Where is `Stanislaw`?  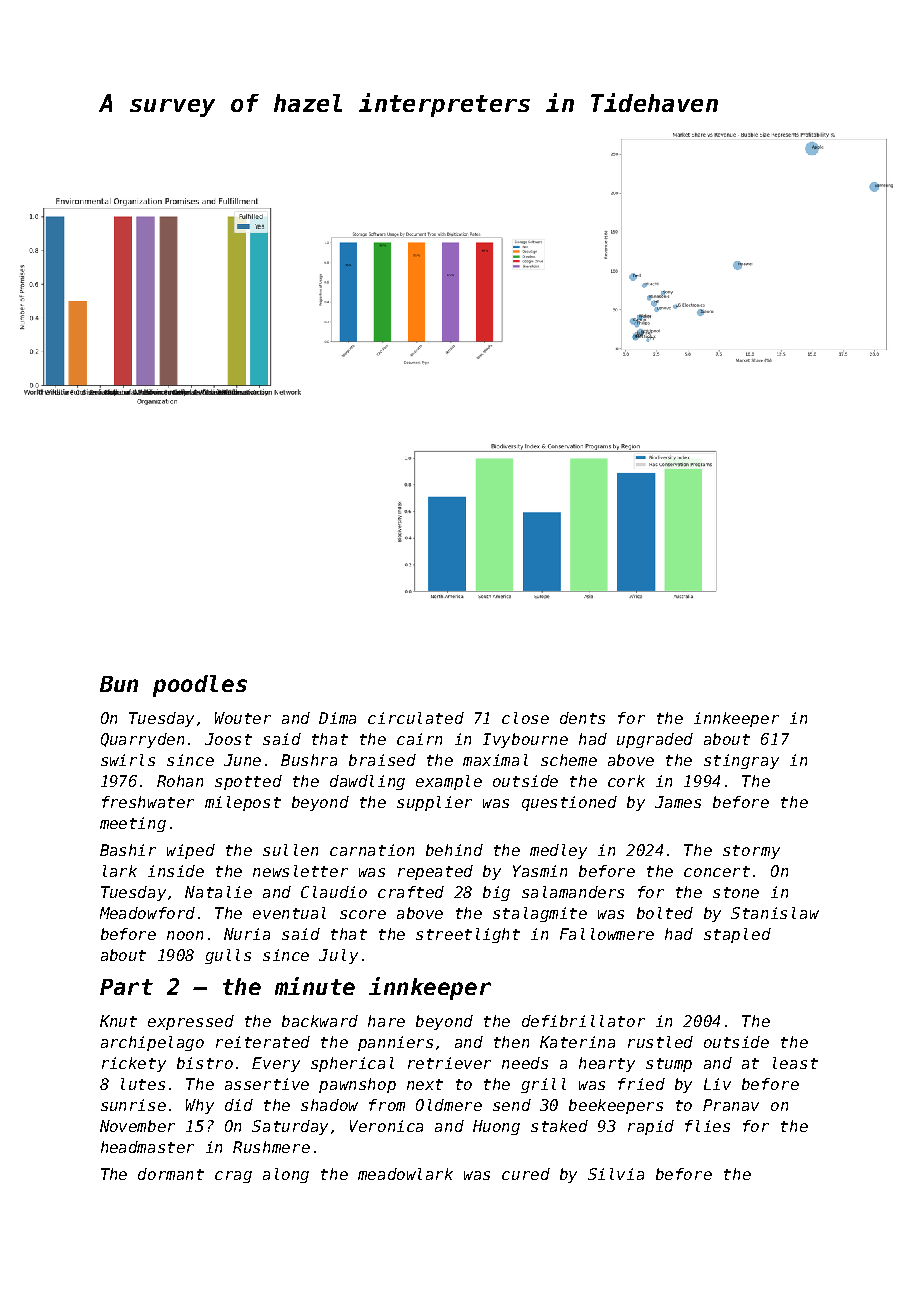
Stanislaw is located at coordinates (775, 913).
